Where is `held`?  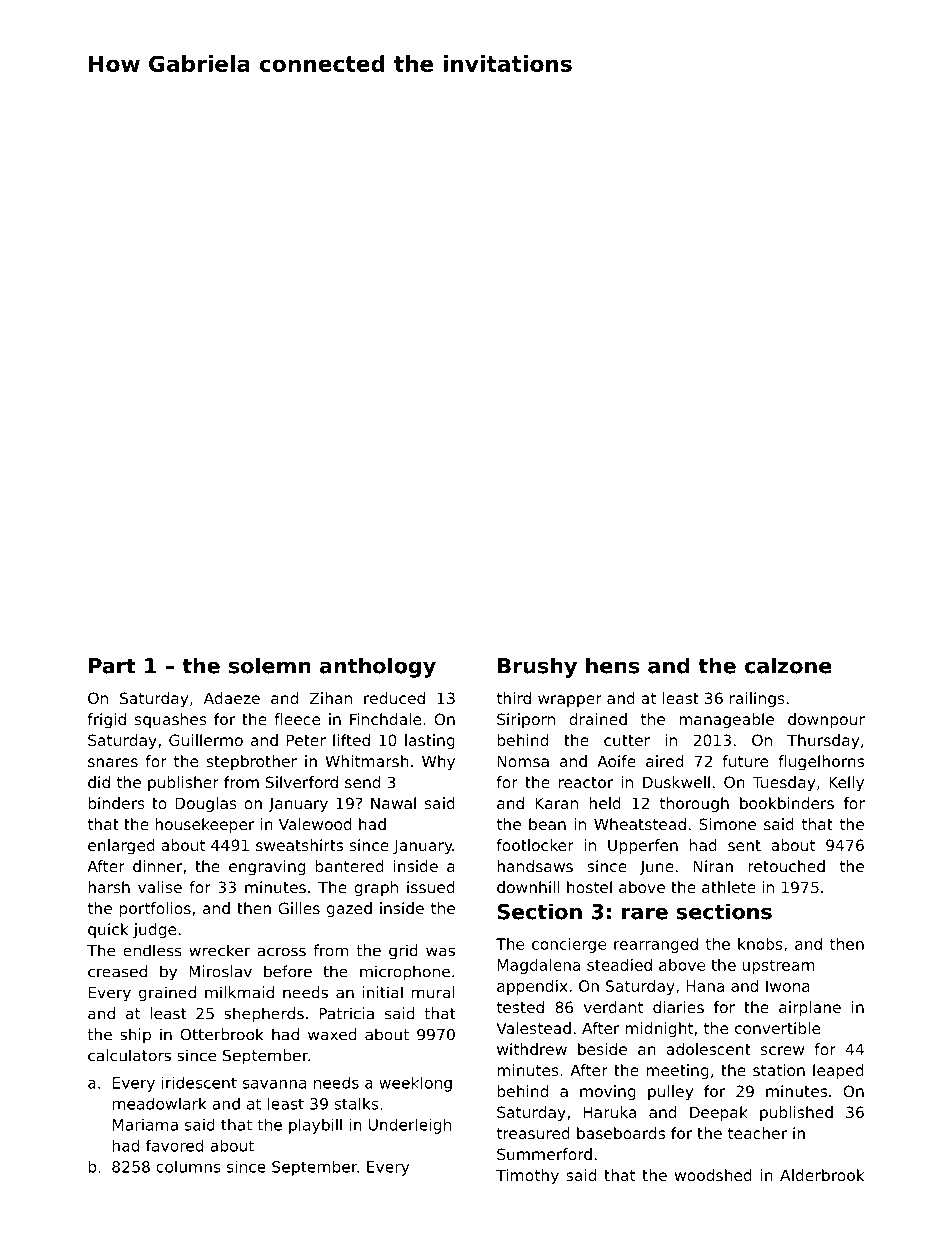 held is located at coordinates (605, 803).
